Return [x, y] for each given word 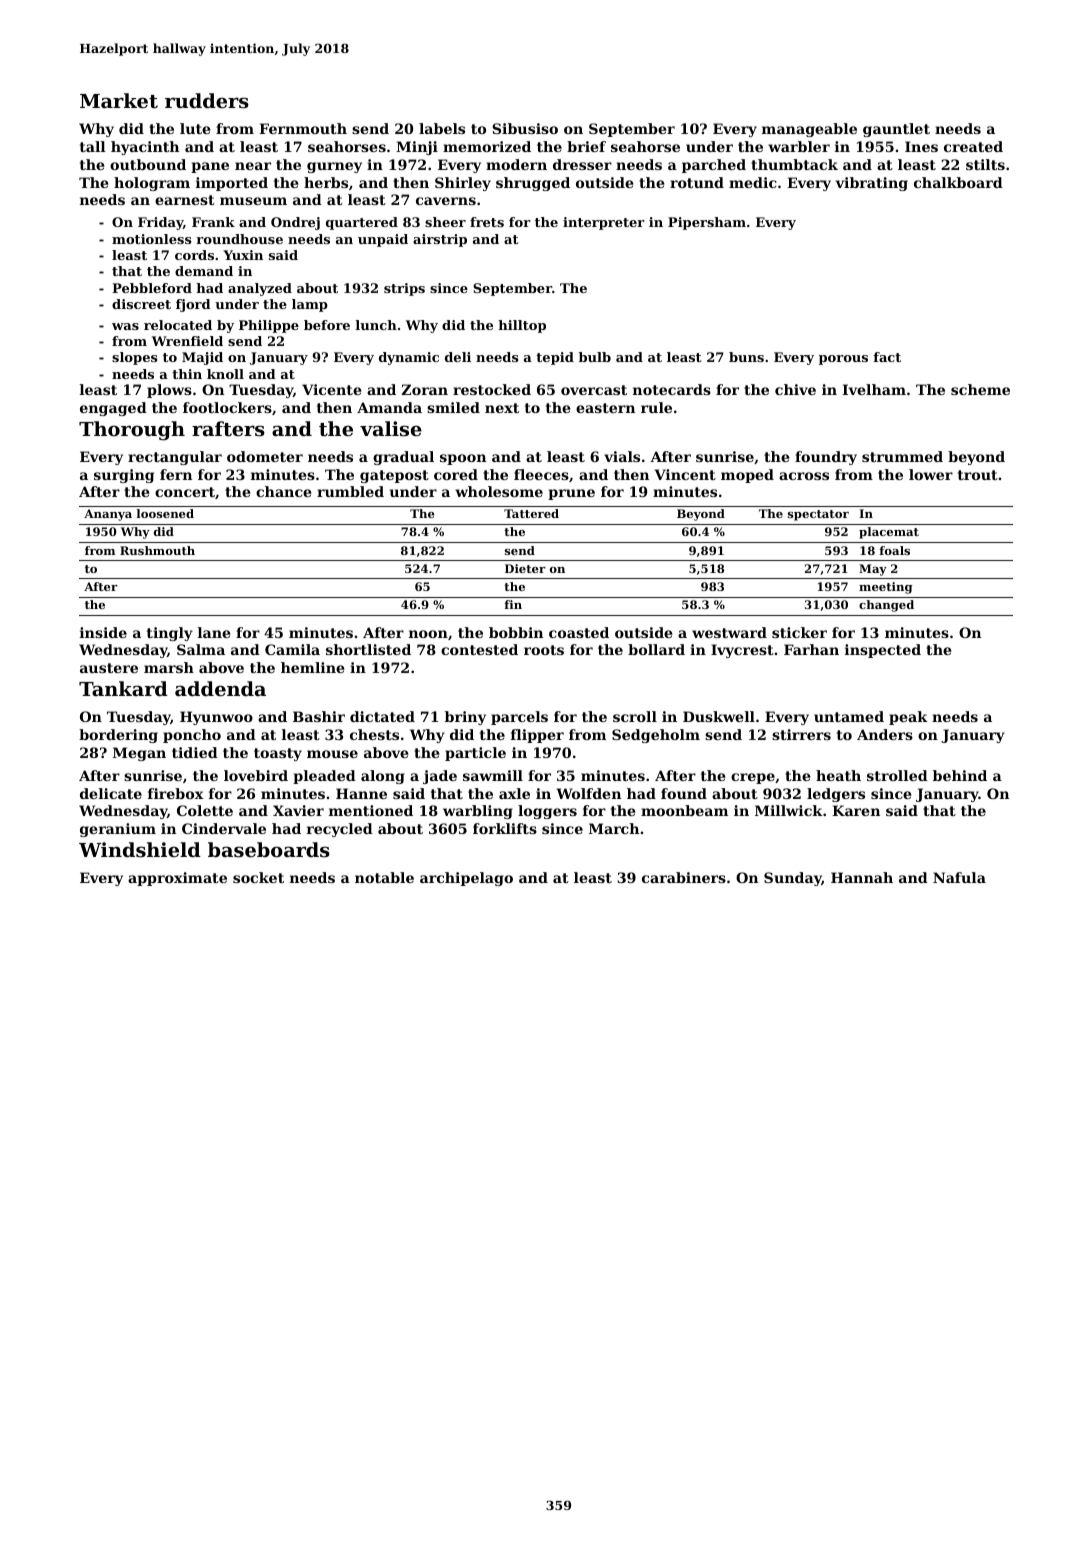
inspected [883, 651]
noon [428, 634]
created [973, 146]
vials [622, 456]
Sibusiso [525, 128]
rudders [207, 101]
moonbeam [684, 810]
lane [214, 632]
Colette [205, 810]
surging [124, 476]
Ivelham [874, 389]
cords [194, 255]
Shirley [463, 184]
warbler [799, 146]
